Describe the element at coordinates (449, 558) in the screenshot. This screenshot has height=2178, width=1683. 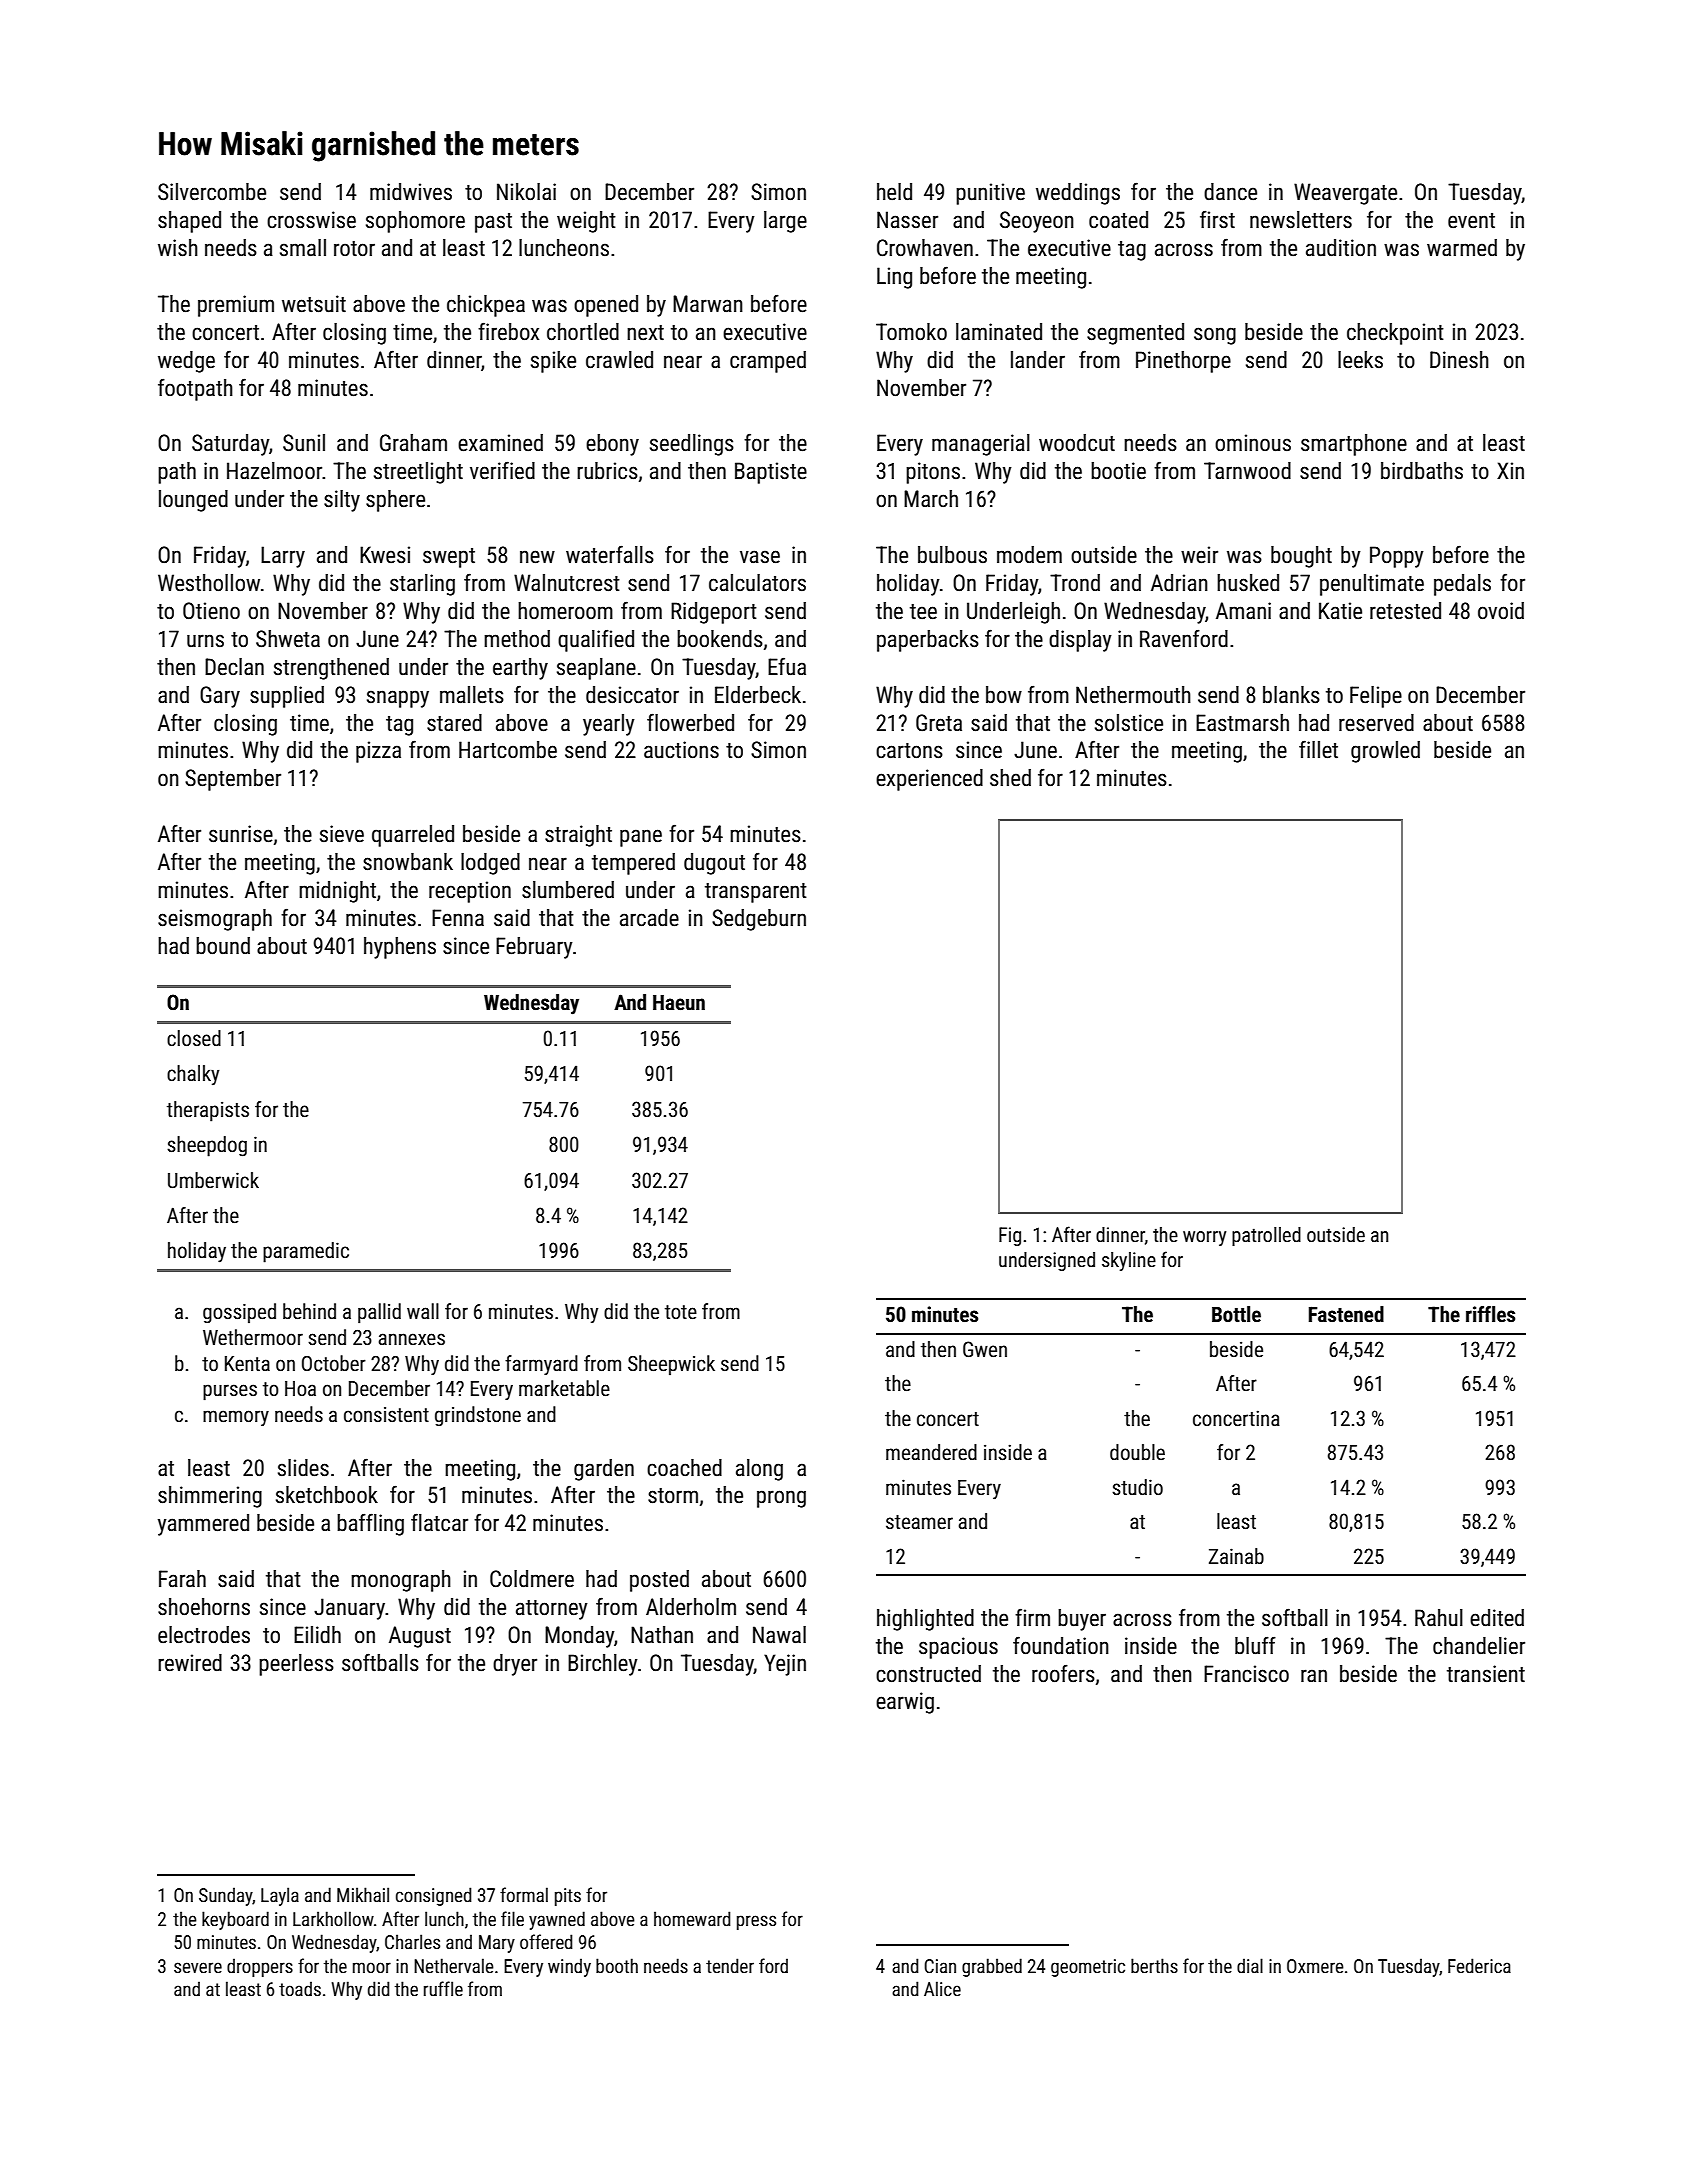
I see `swept` at that location.
